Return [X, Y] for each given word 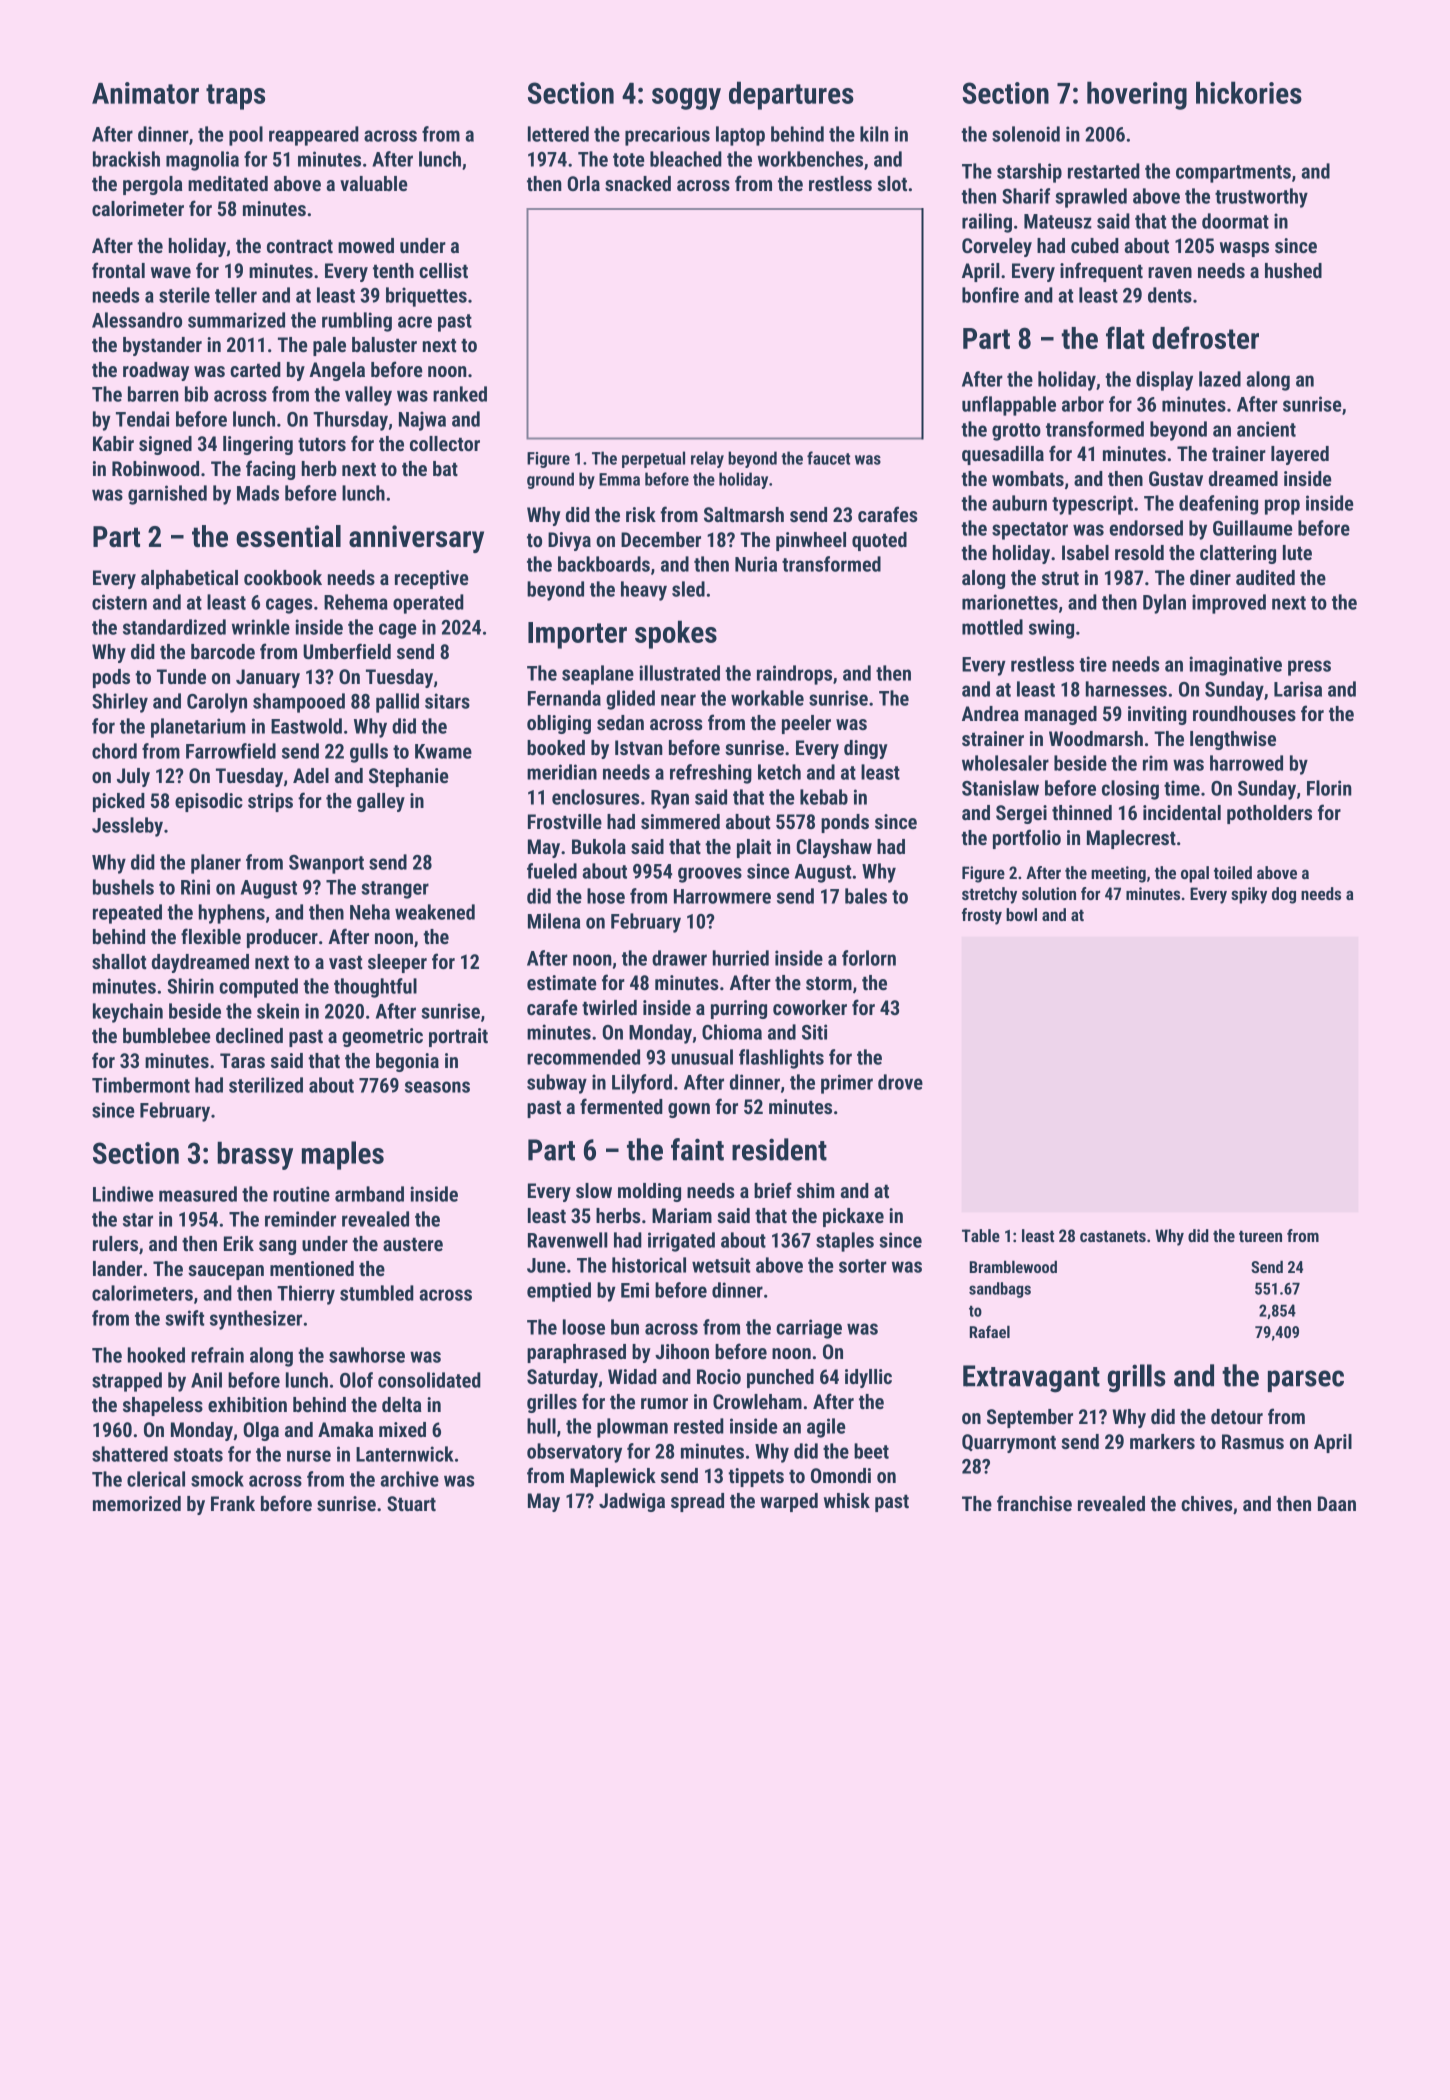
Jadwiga [632, 1502]
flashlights [781, 1059]
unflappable [1009, 406]
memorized [137, 1503]
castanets [1113, 1236]
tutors [322, 444]
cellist [443, 270]
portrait [458, 1037]
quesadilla [1003, 455]
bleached [686, 159]
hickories [1249, 92]
